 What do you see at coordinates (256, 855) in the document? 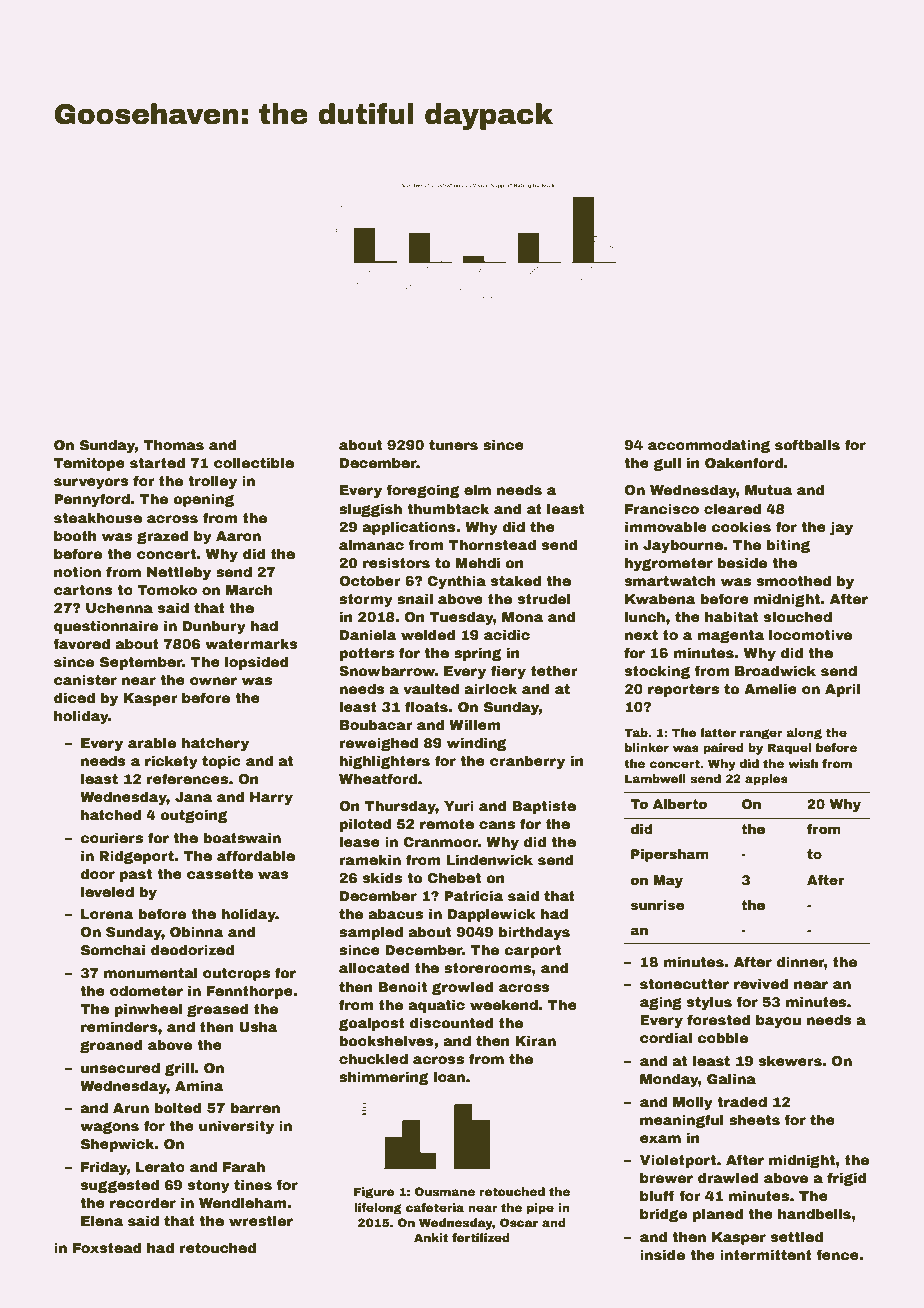
I see `affordable` at bounding box center [256, 855].
